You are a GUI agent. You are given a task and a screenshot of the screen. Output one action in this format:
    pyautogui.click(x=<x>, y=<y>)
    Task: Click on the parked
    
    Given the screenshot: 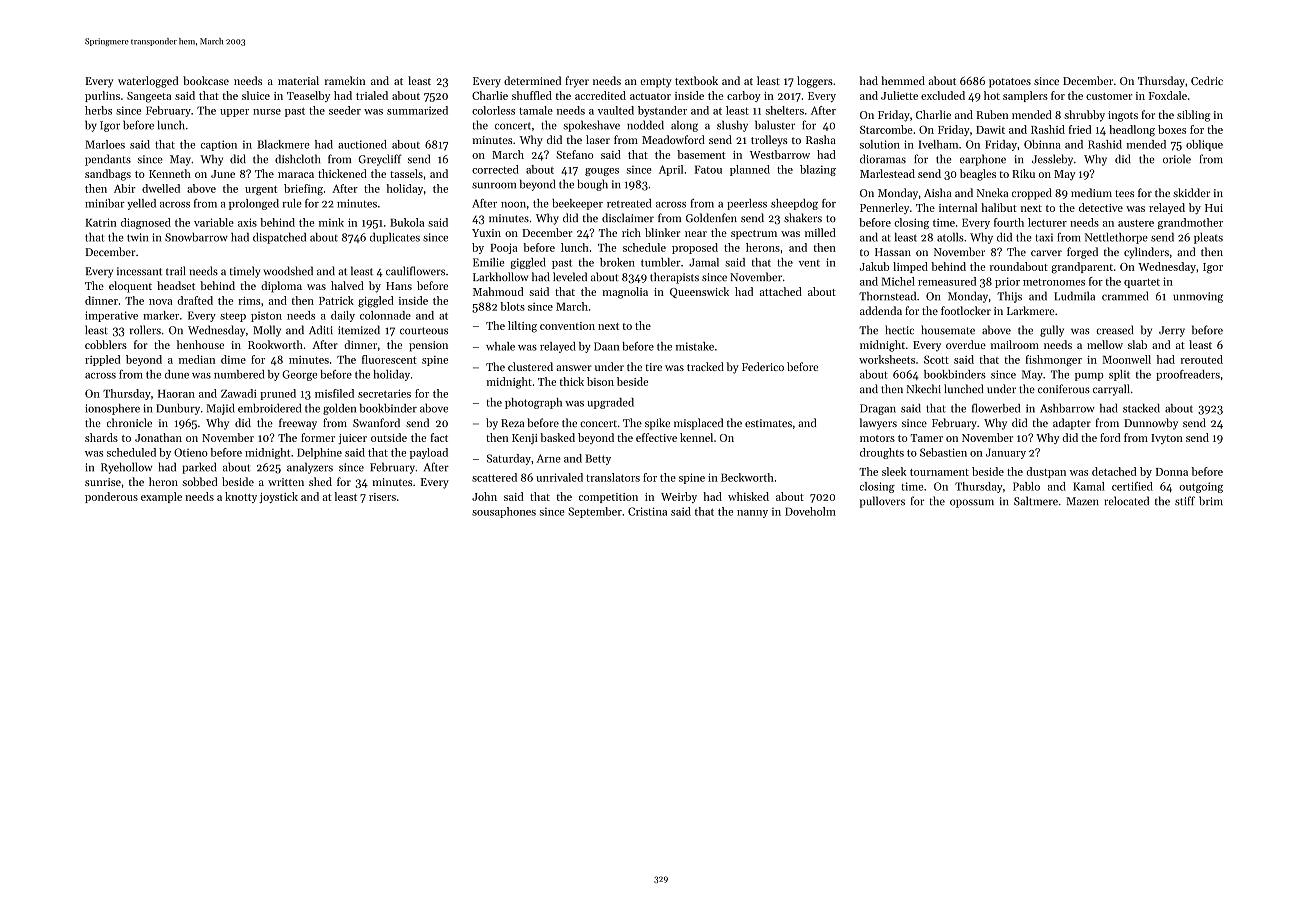 What is the action you would take?
    pyautogui.click(x=199, y=468)
